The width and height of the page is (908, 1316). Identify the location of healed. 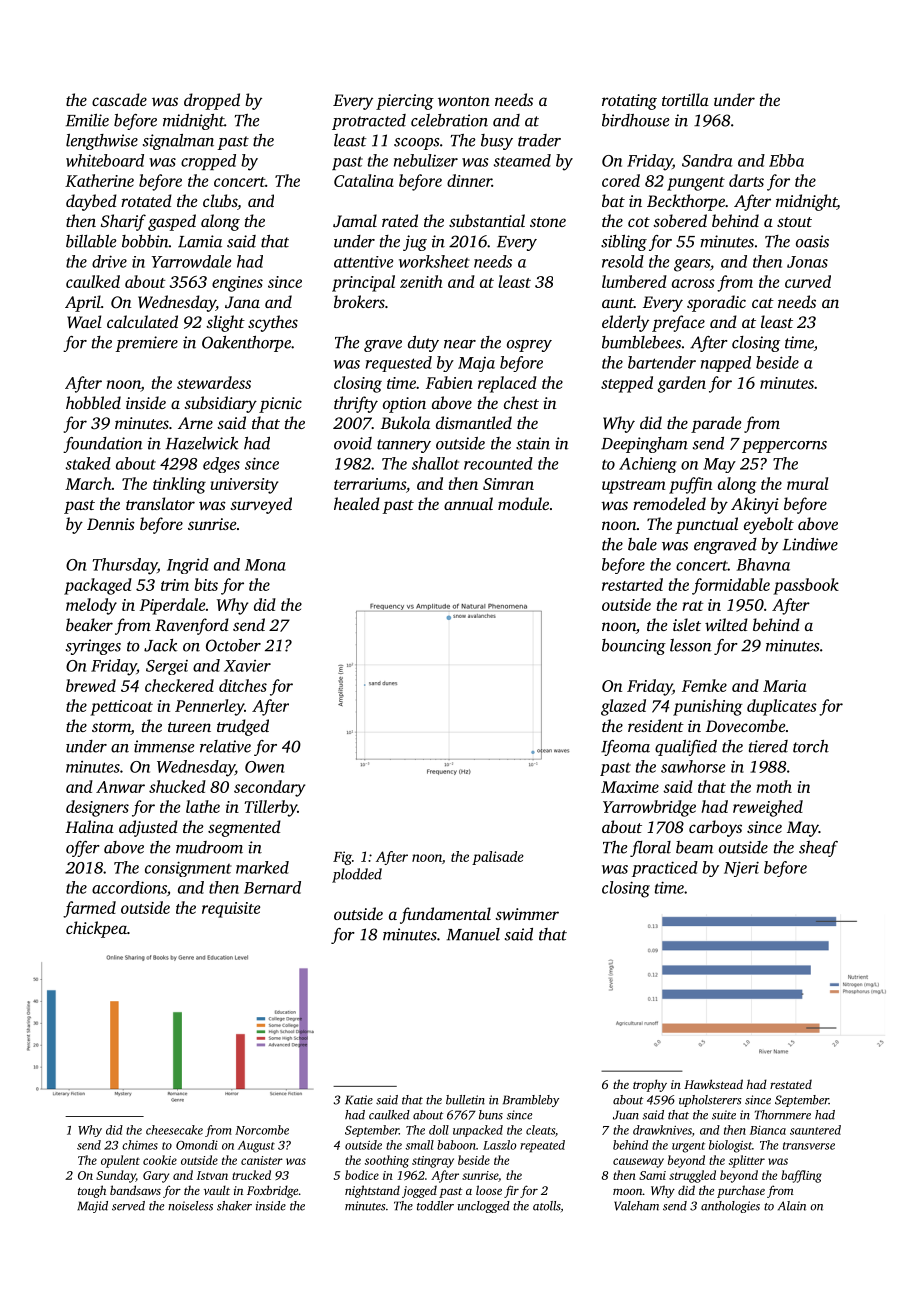
(357, 503).
